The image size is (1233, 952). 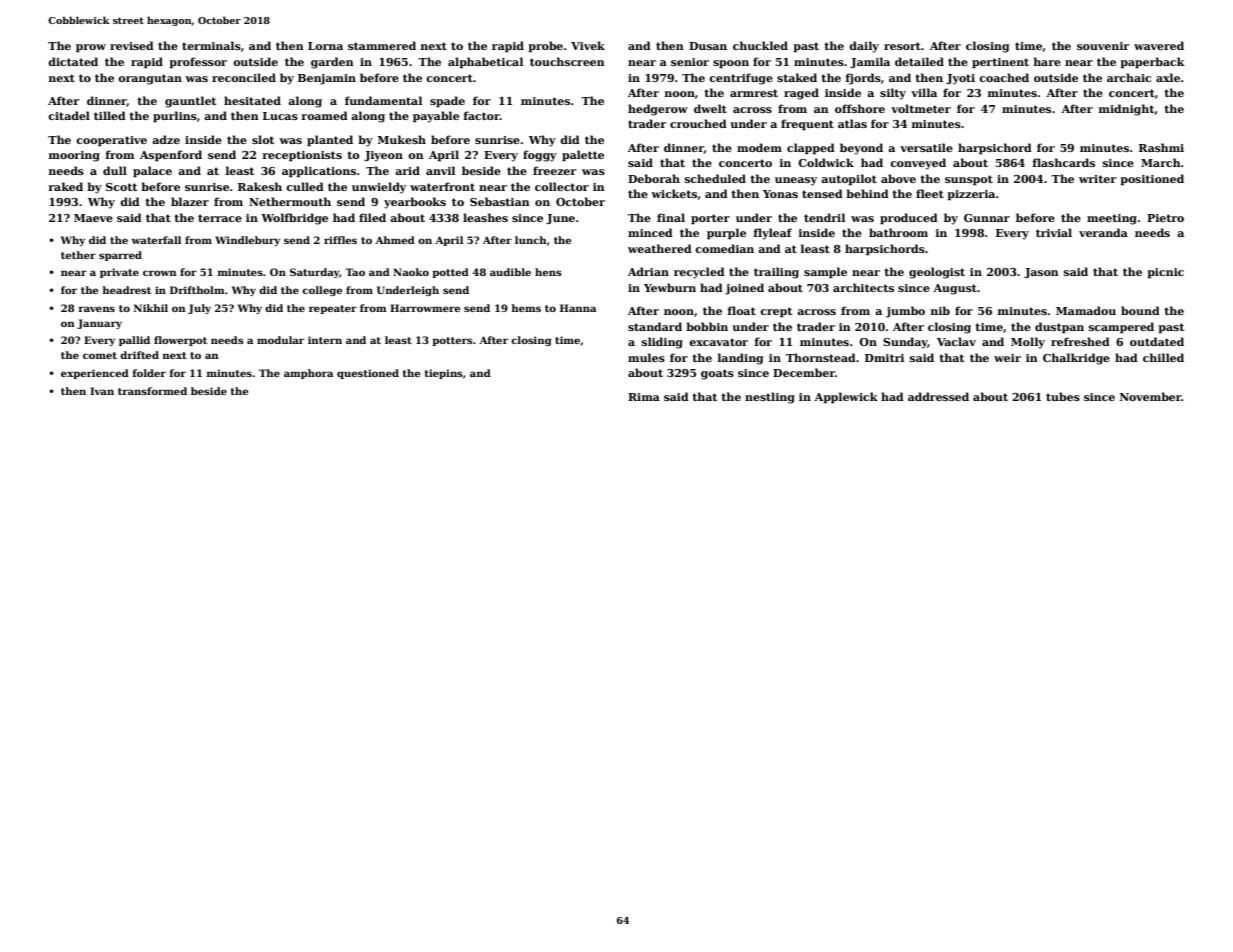 What do you see at coordinates (91, 48) in the screenshot?
I see `prow` at bounding box center [91, 48].
